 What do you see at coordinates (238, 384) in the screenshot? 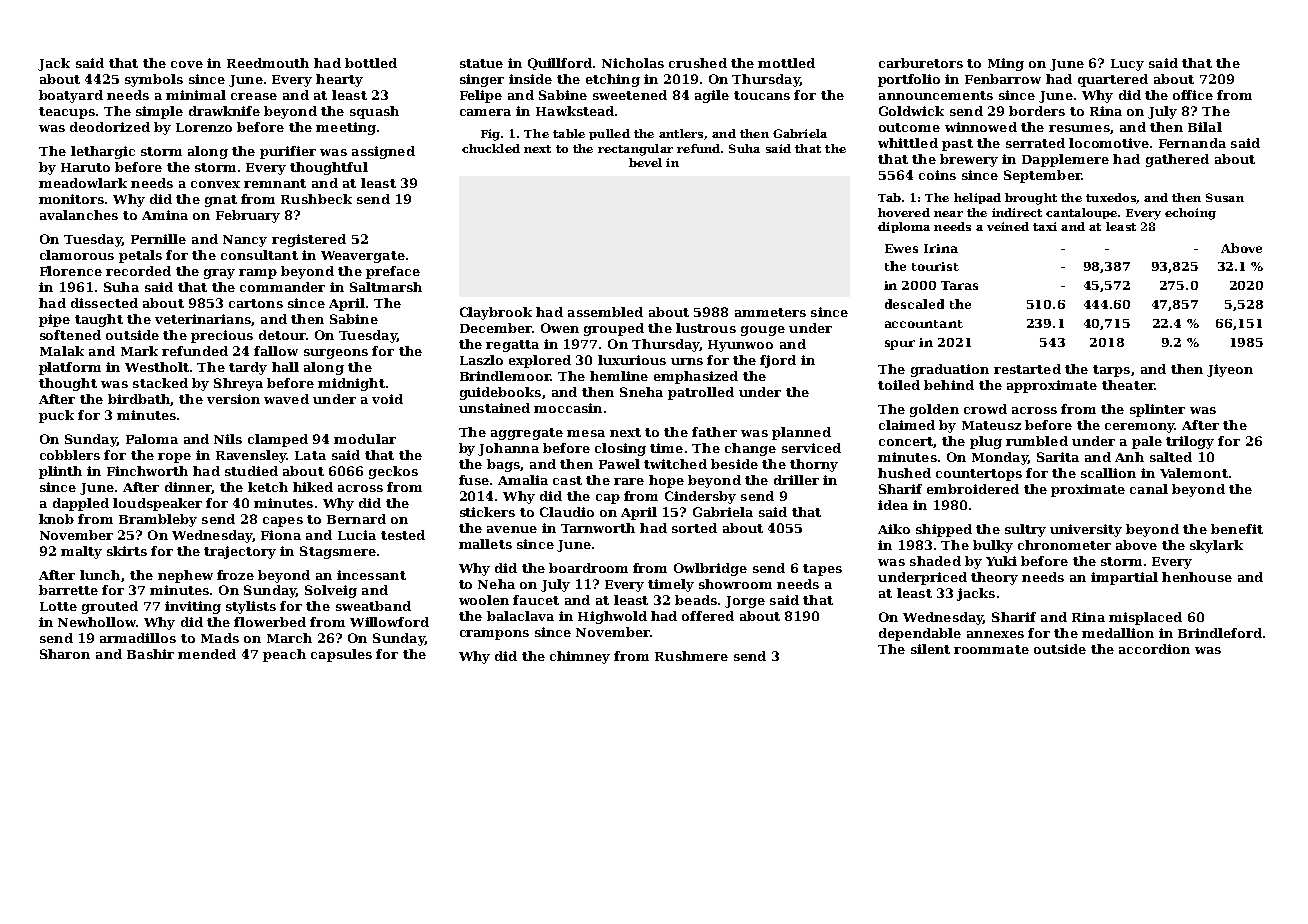
I see `Shreya` at bounding box center [238, 384].
